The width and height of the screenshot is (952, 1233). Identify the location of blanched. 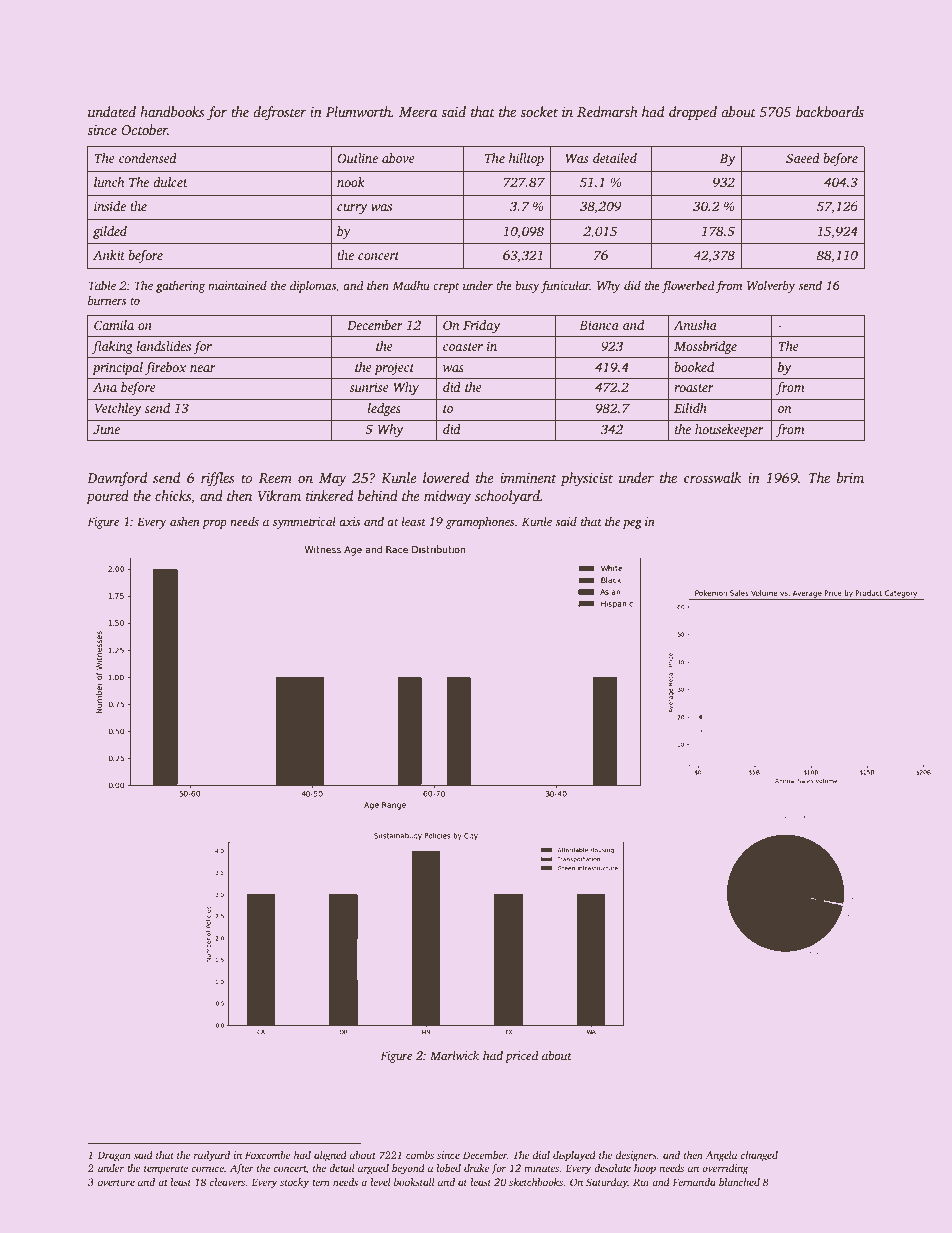
(739, 1182).
